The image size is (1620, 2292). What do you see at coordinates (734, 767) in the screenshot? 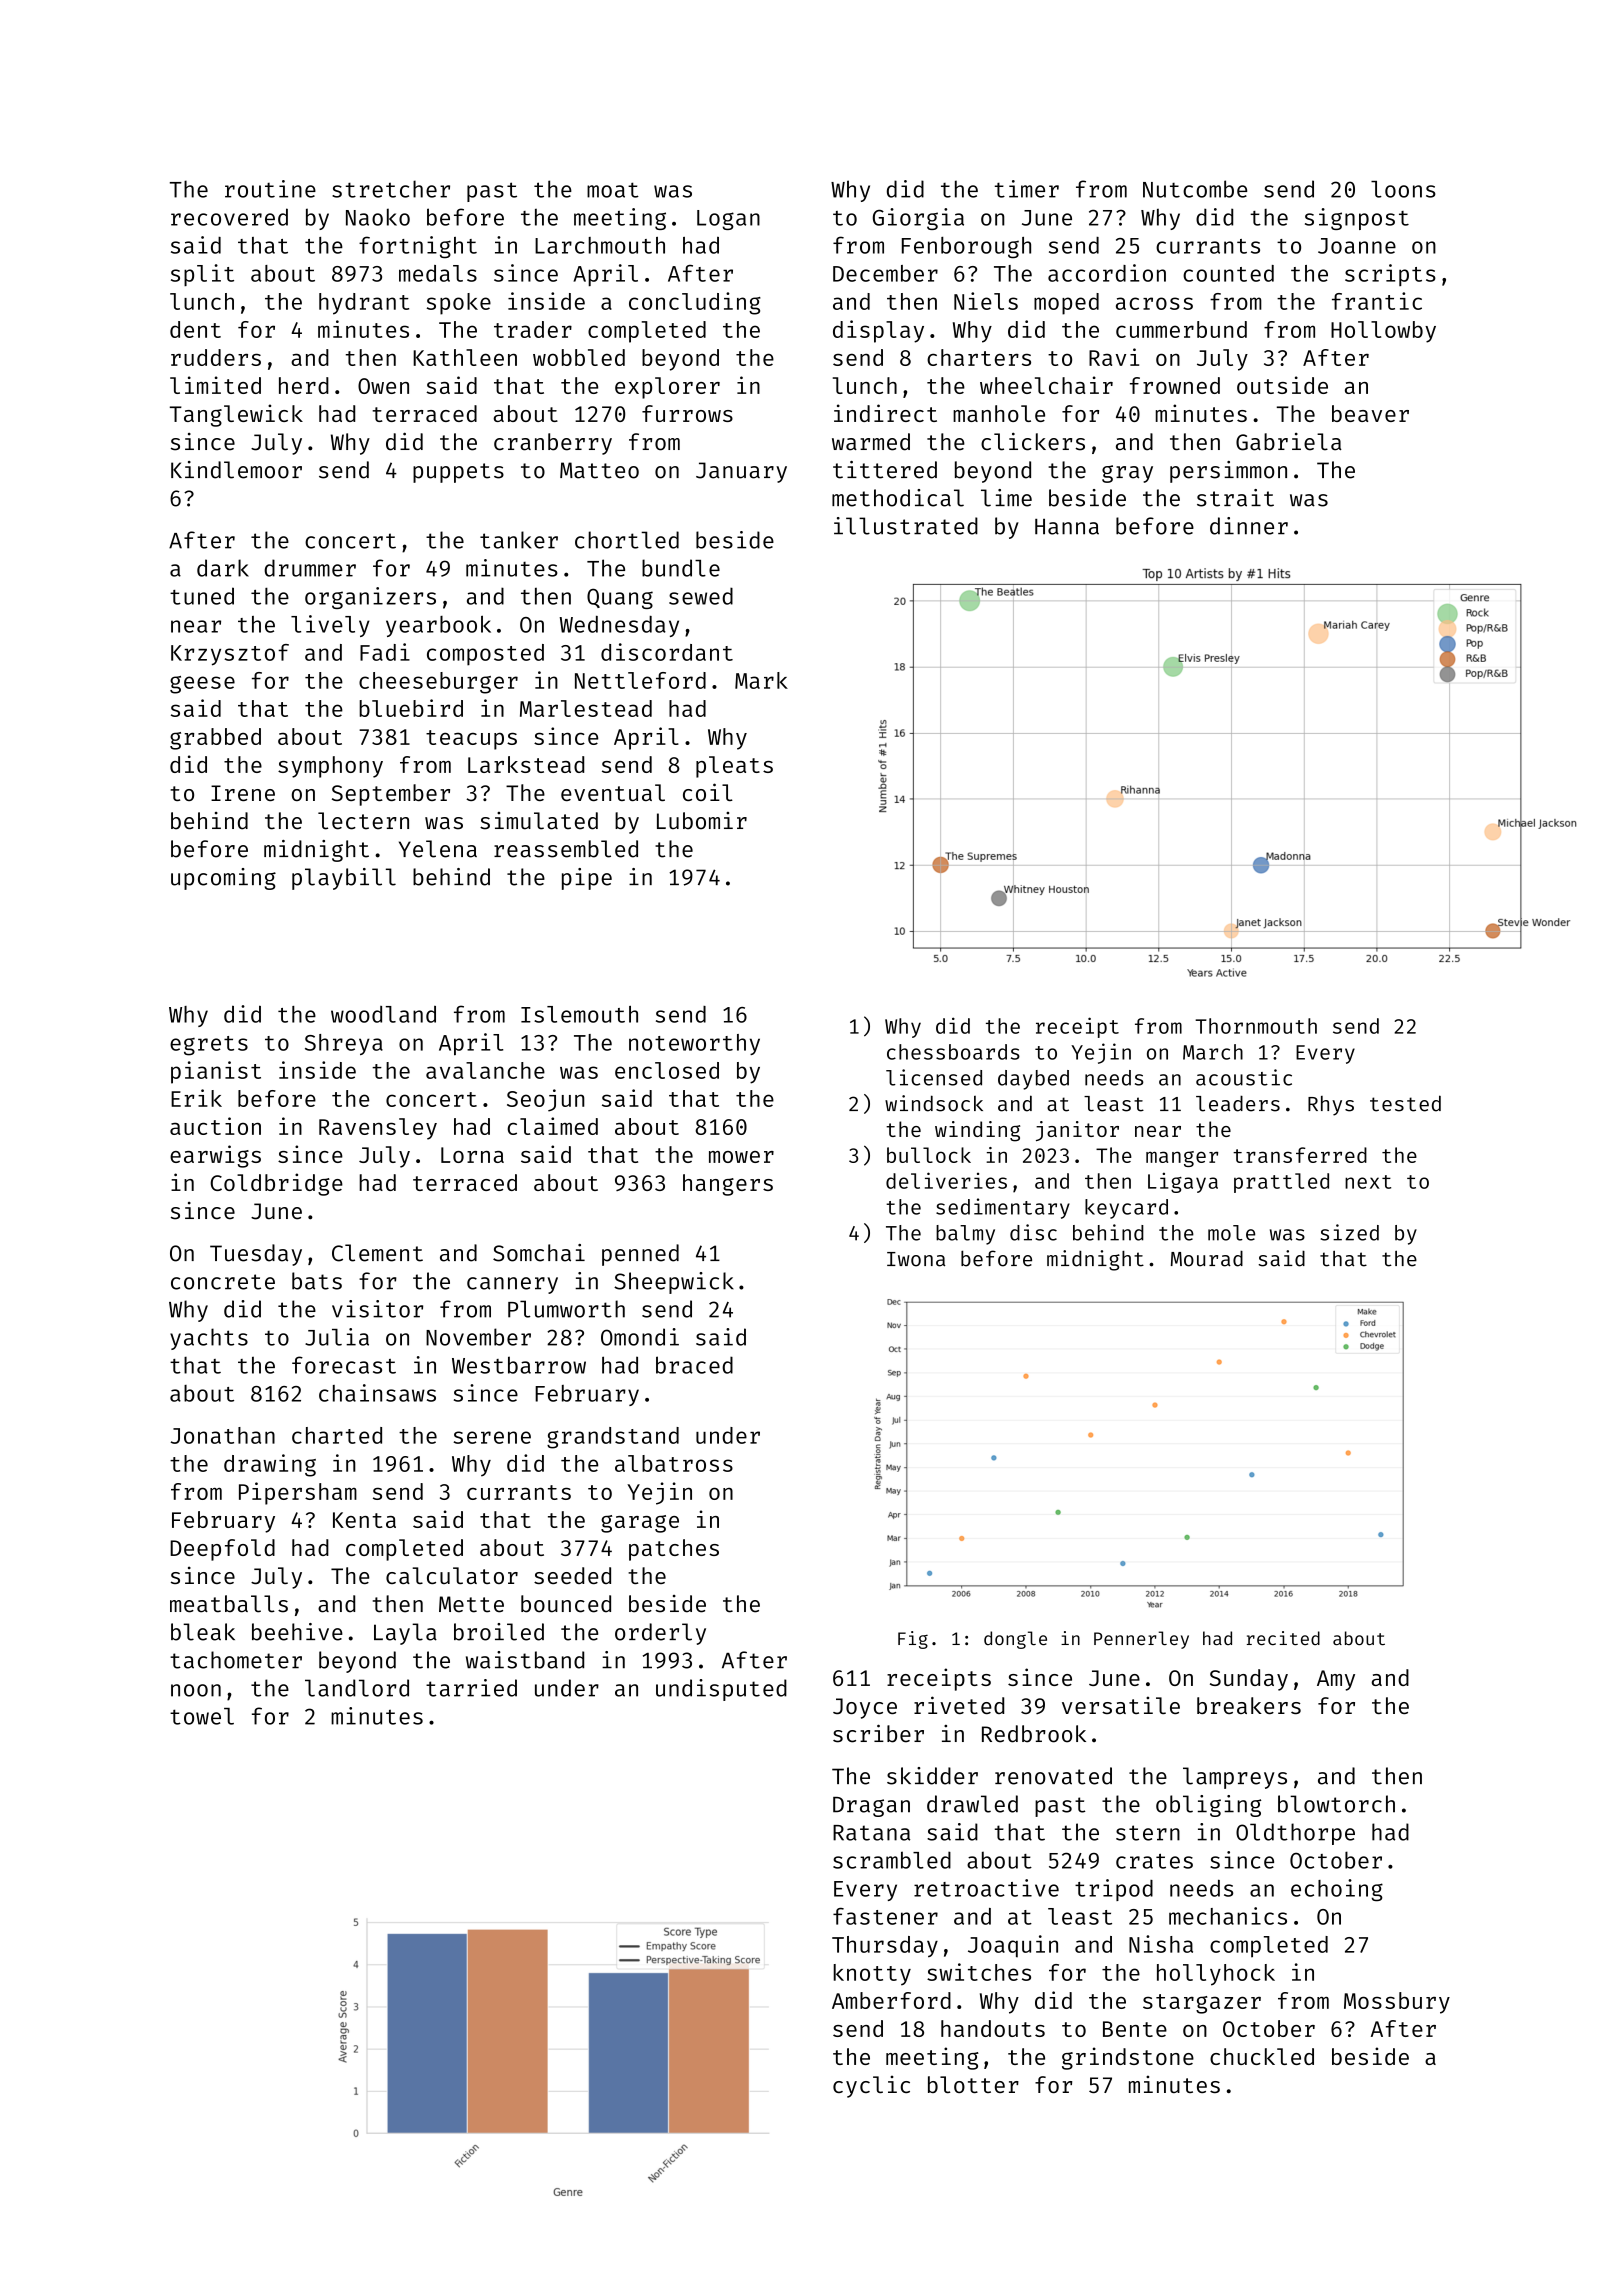
I see `pleats` at bounding box center [734, 767].
